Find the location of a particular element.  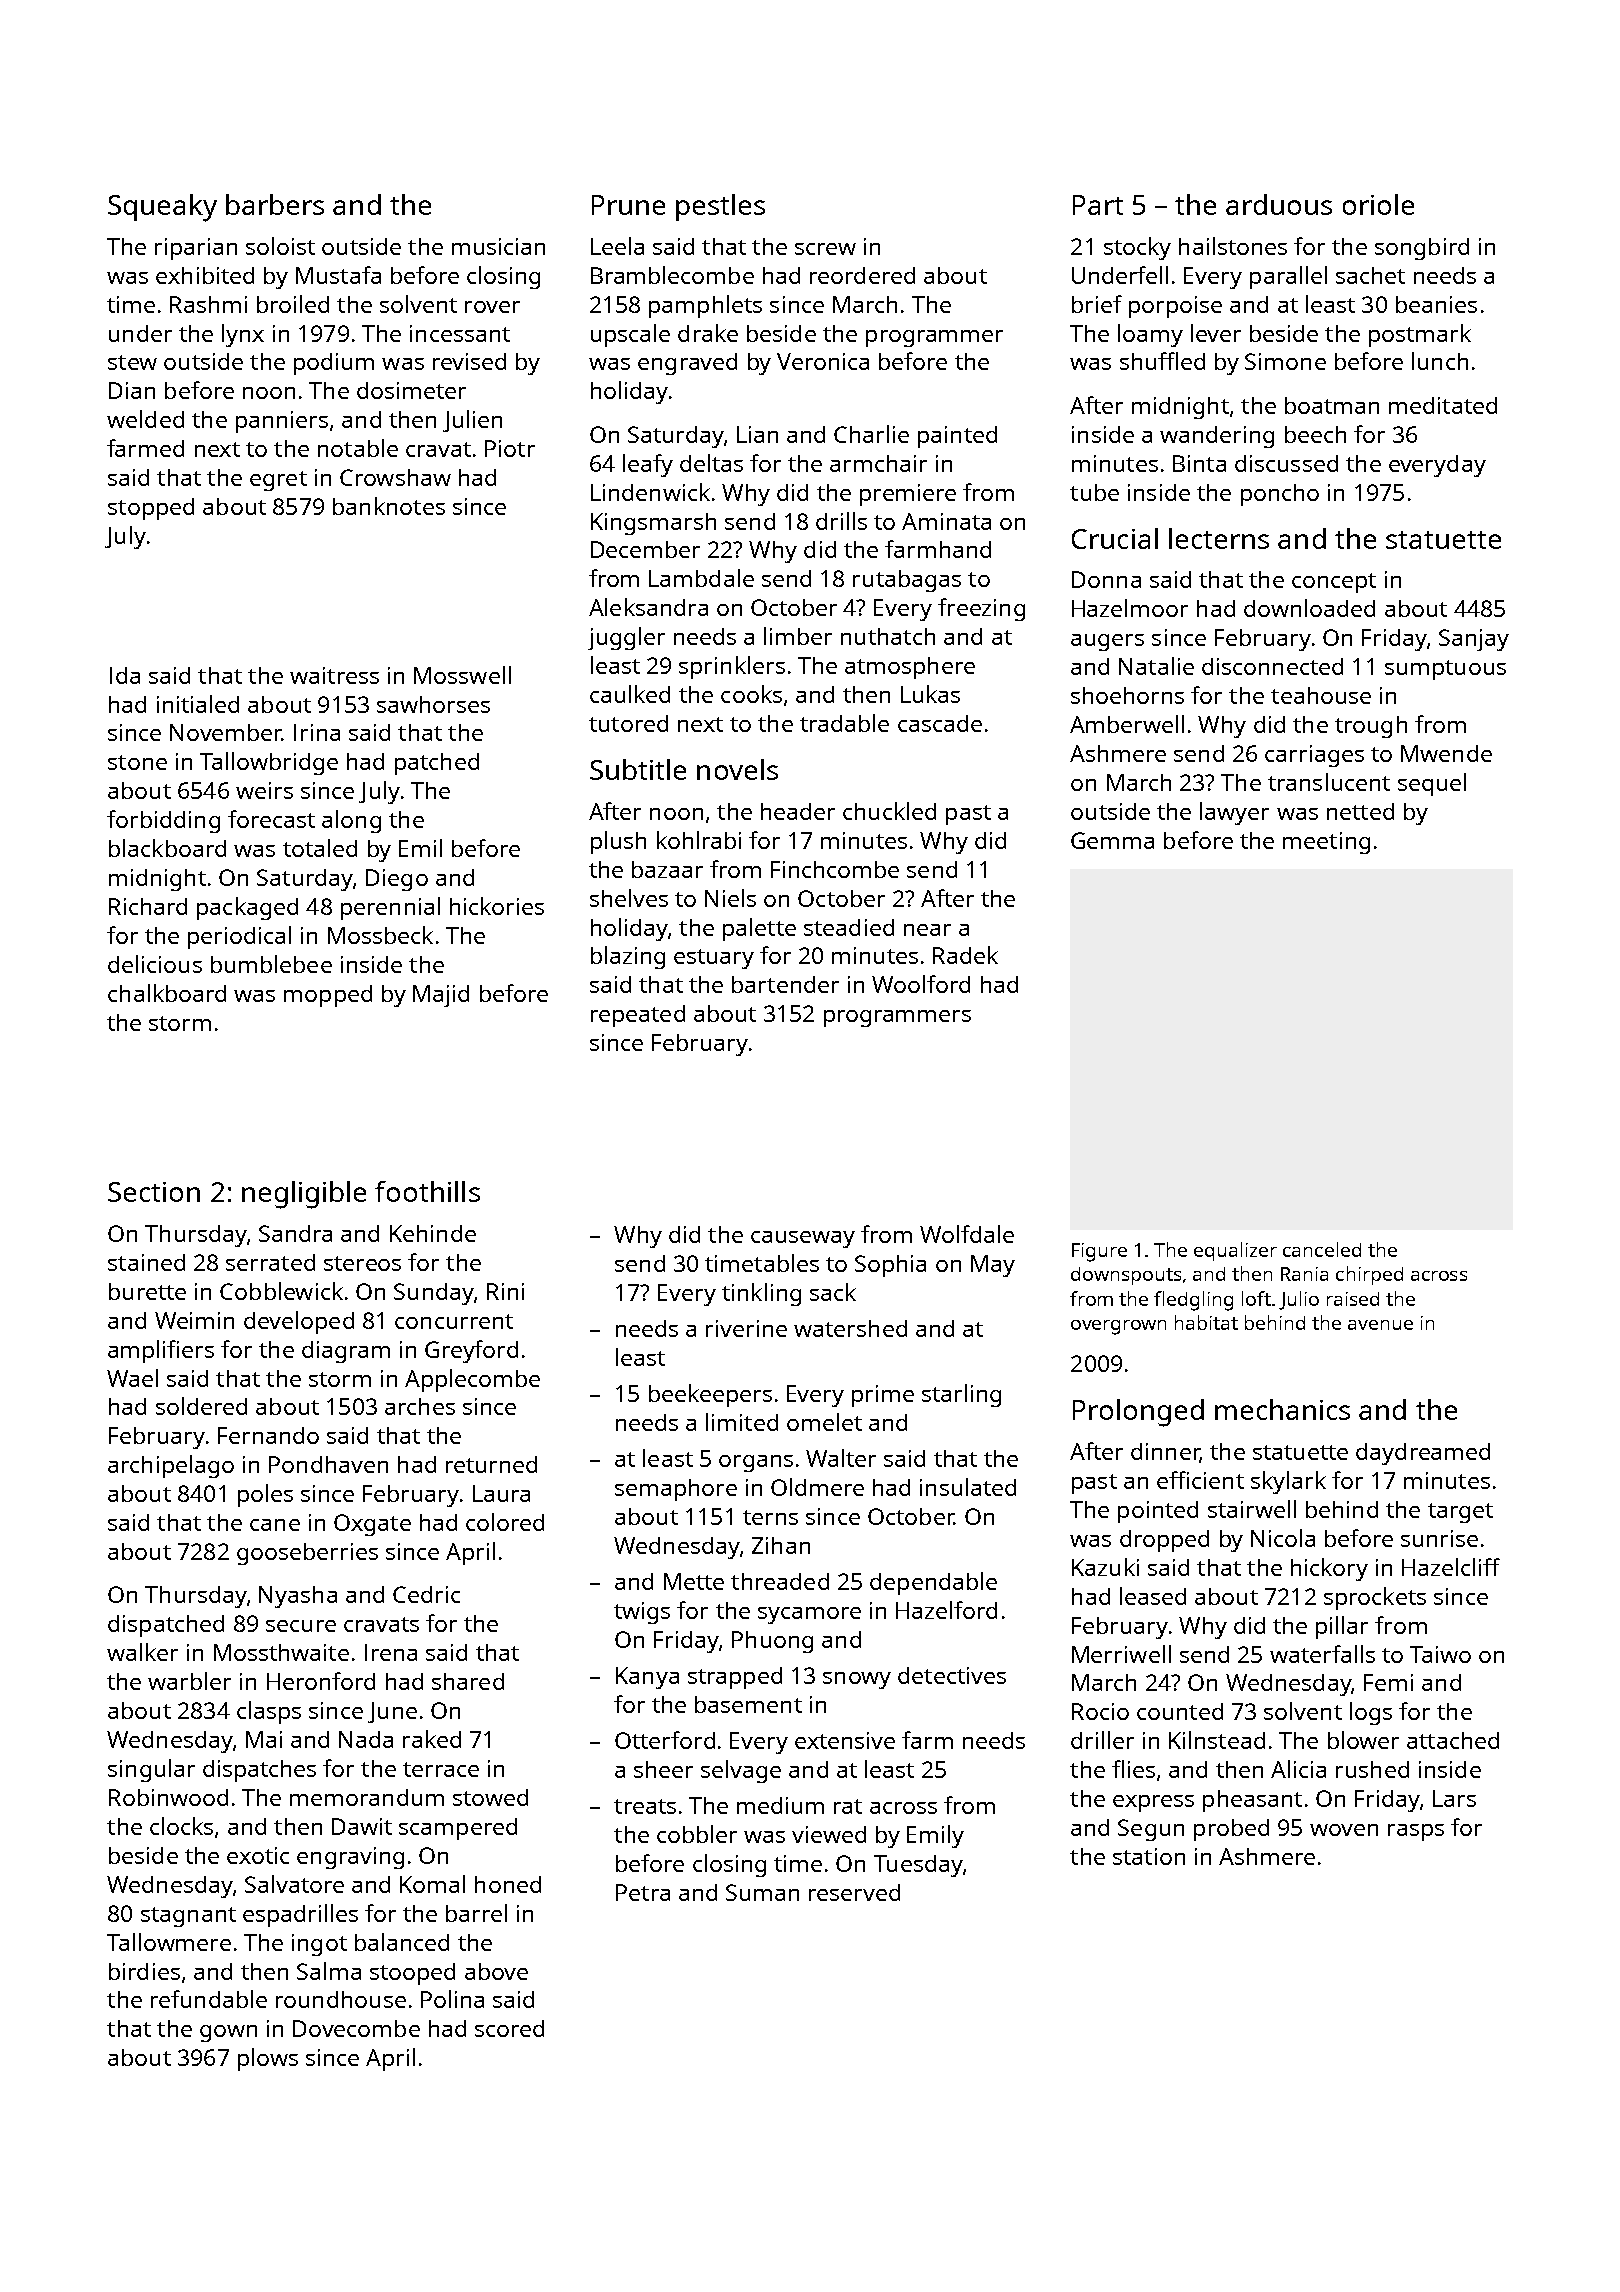

Woolford is located at coordinates (921, 984).
